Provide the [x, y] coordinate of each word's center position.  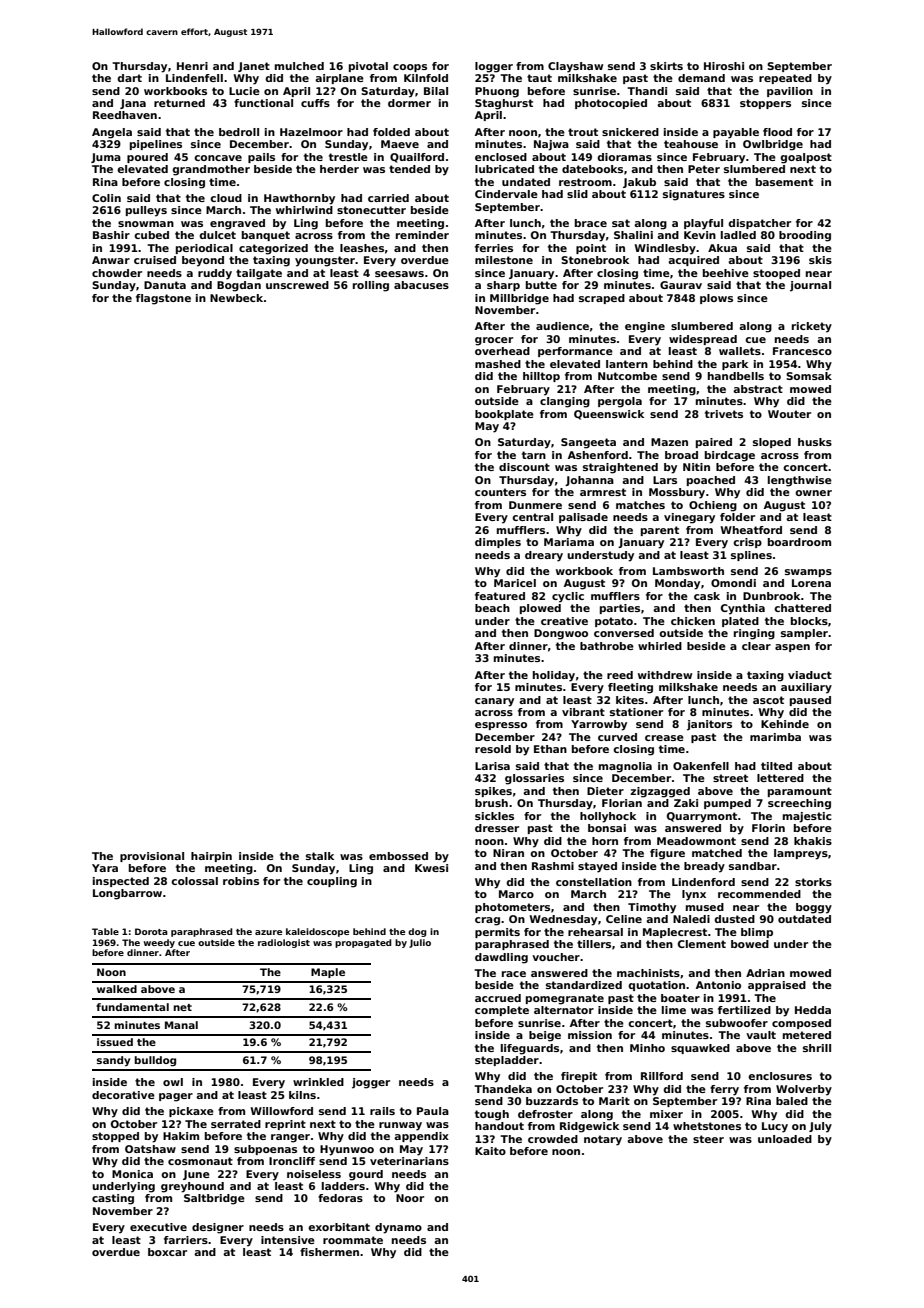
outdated [804, 919]
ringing [754, 634]
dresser [497, 828]
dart [129, 78]
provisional [152, 857]
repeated [785, 79]
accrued [498, 998]
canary [494, 702]
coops [410, 68]
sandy [113, 1061]
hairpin [211, 857]
